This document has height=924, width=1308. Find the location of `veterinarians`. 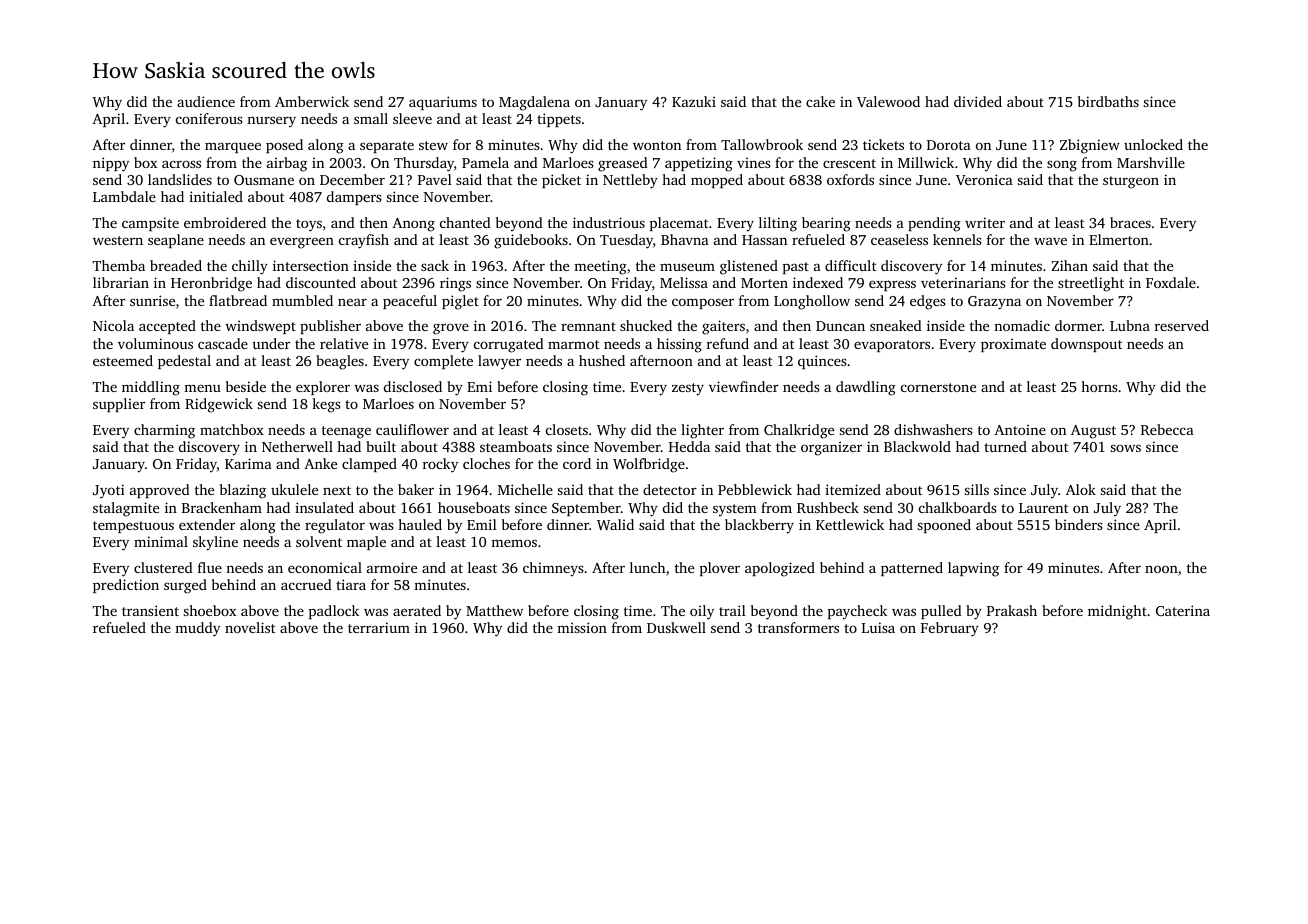

veterinarians is located at coordinates (963, 282).
